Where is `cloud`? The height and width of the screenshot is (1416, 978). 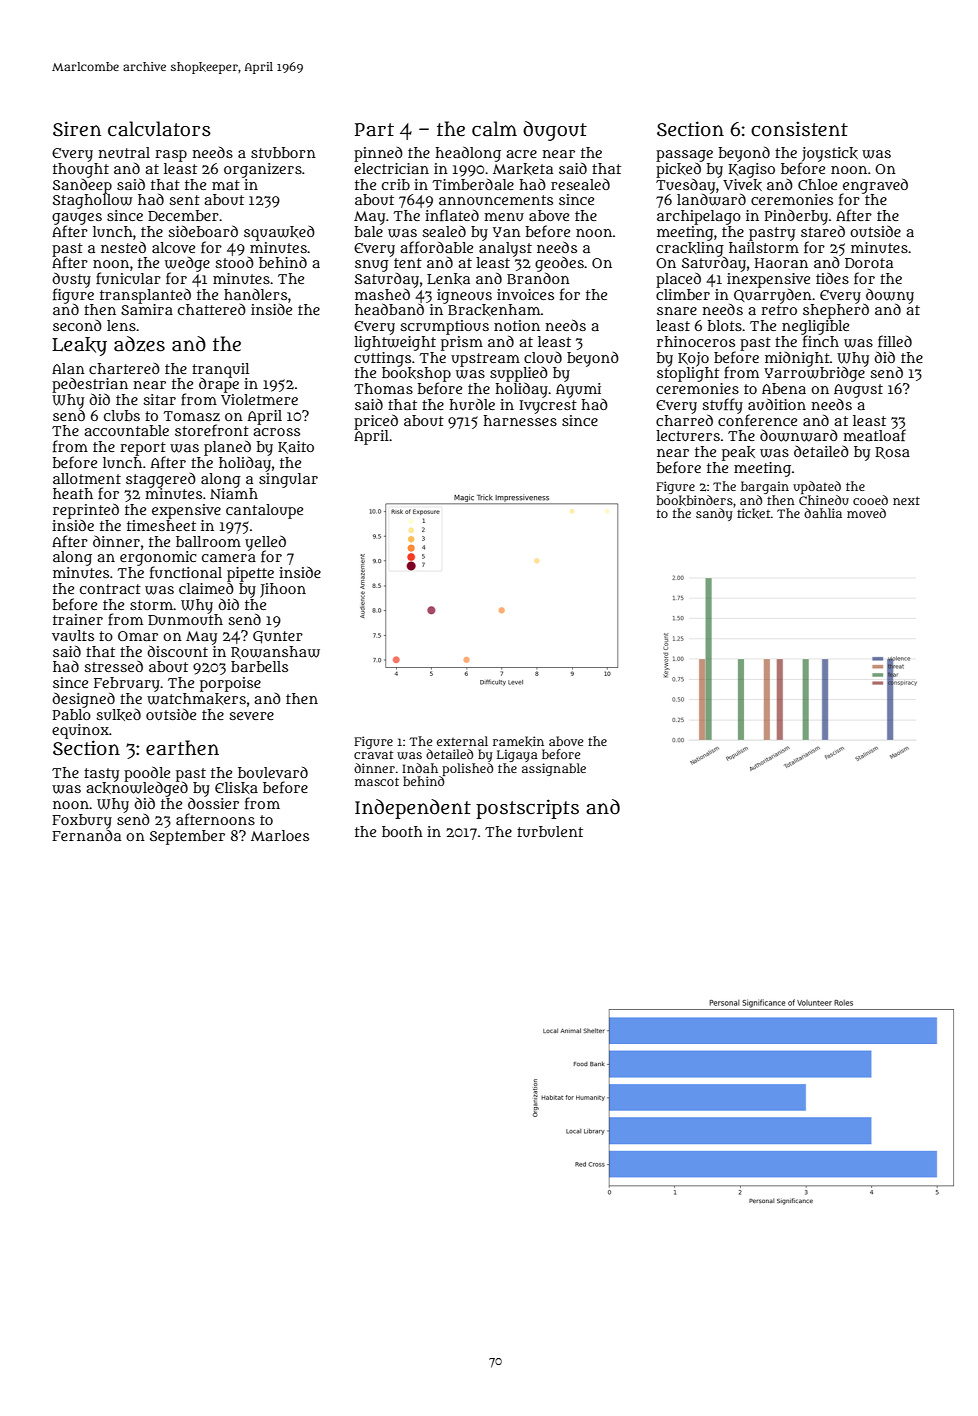
cloud is located at coordinates (543, 357).
